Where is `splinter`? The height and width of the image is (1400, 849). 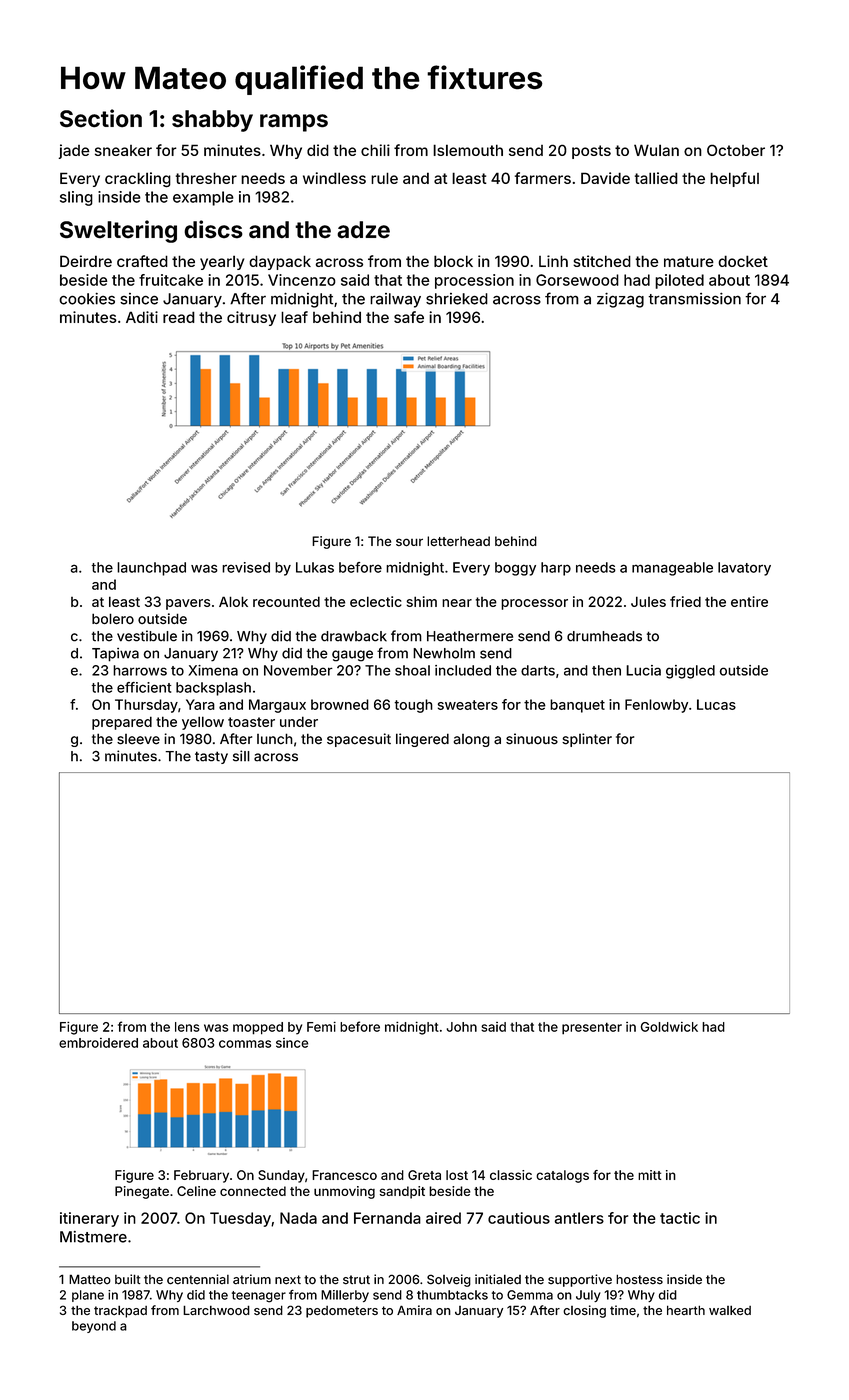 splinter is located at coordinates (587, 740).
